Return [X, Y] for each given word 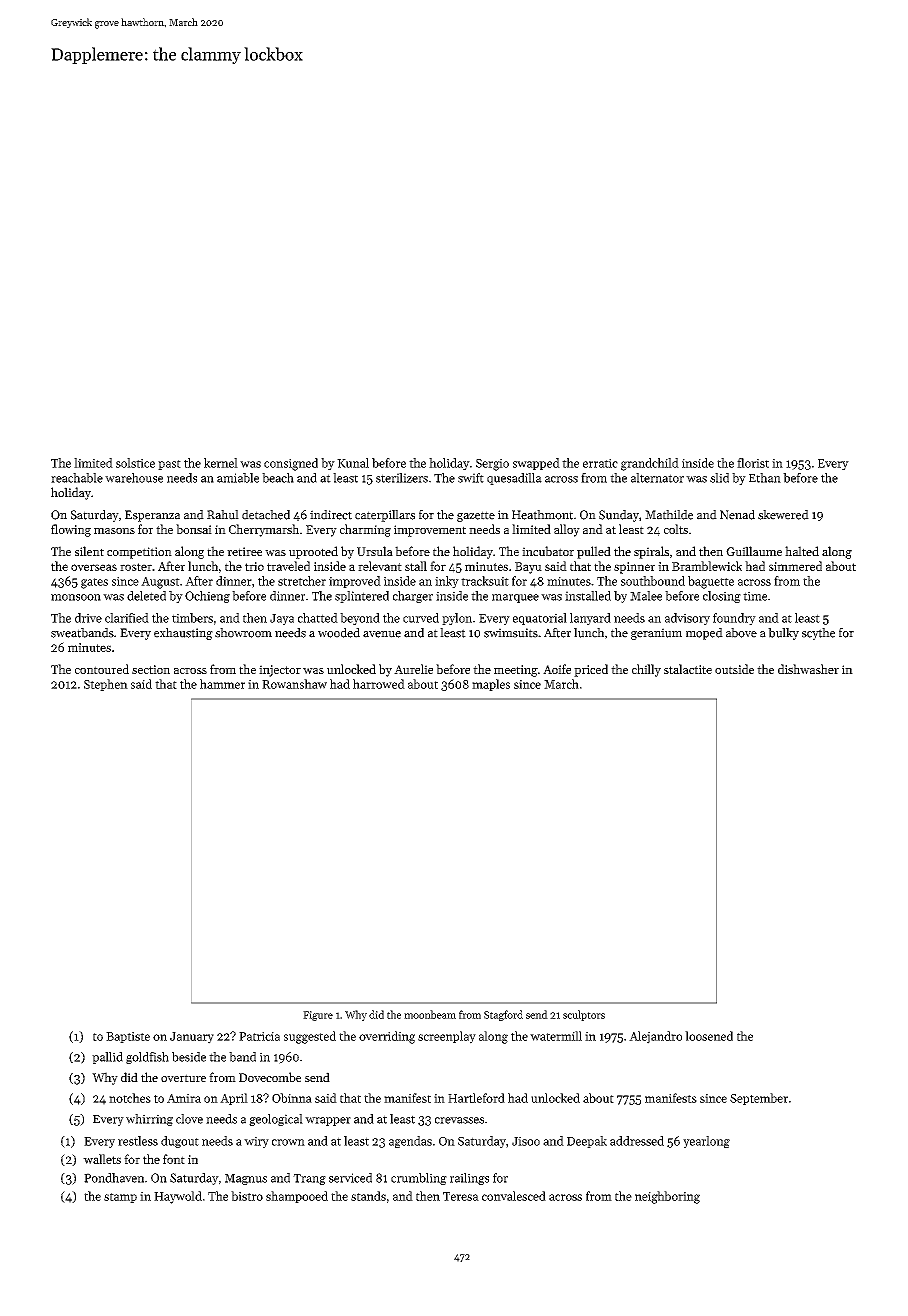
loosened [709, 1036]
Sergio [492, 465]
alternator [657, 478]
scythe [818, 634]
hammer [222, 684]
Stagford [503, 1015]
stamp [120, 1198]
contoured [102, 669]
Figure [318, 1016]
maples [491, 685]
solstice [135, 463]
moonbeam [430, 1014]
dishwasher [808, 669]
